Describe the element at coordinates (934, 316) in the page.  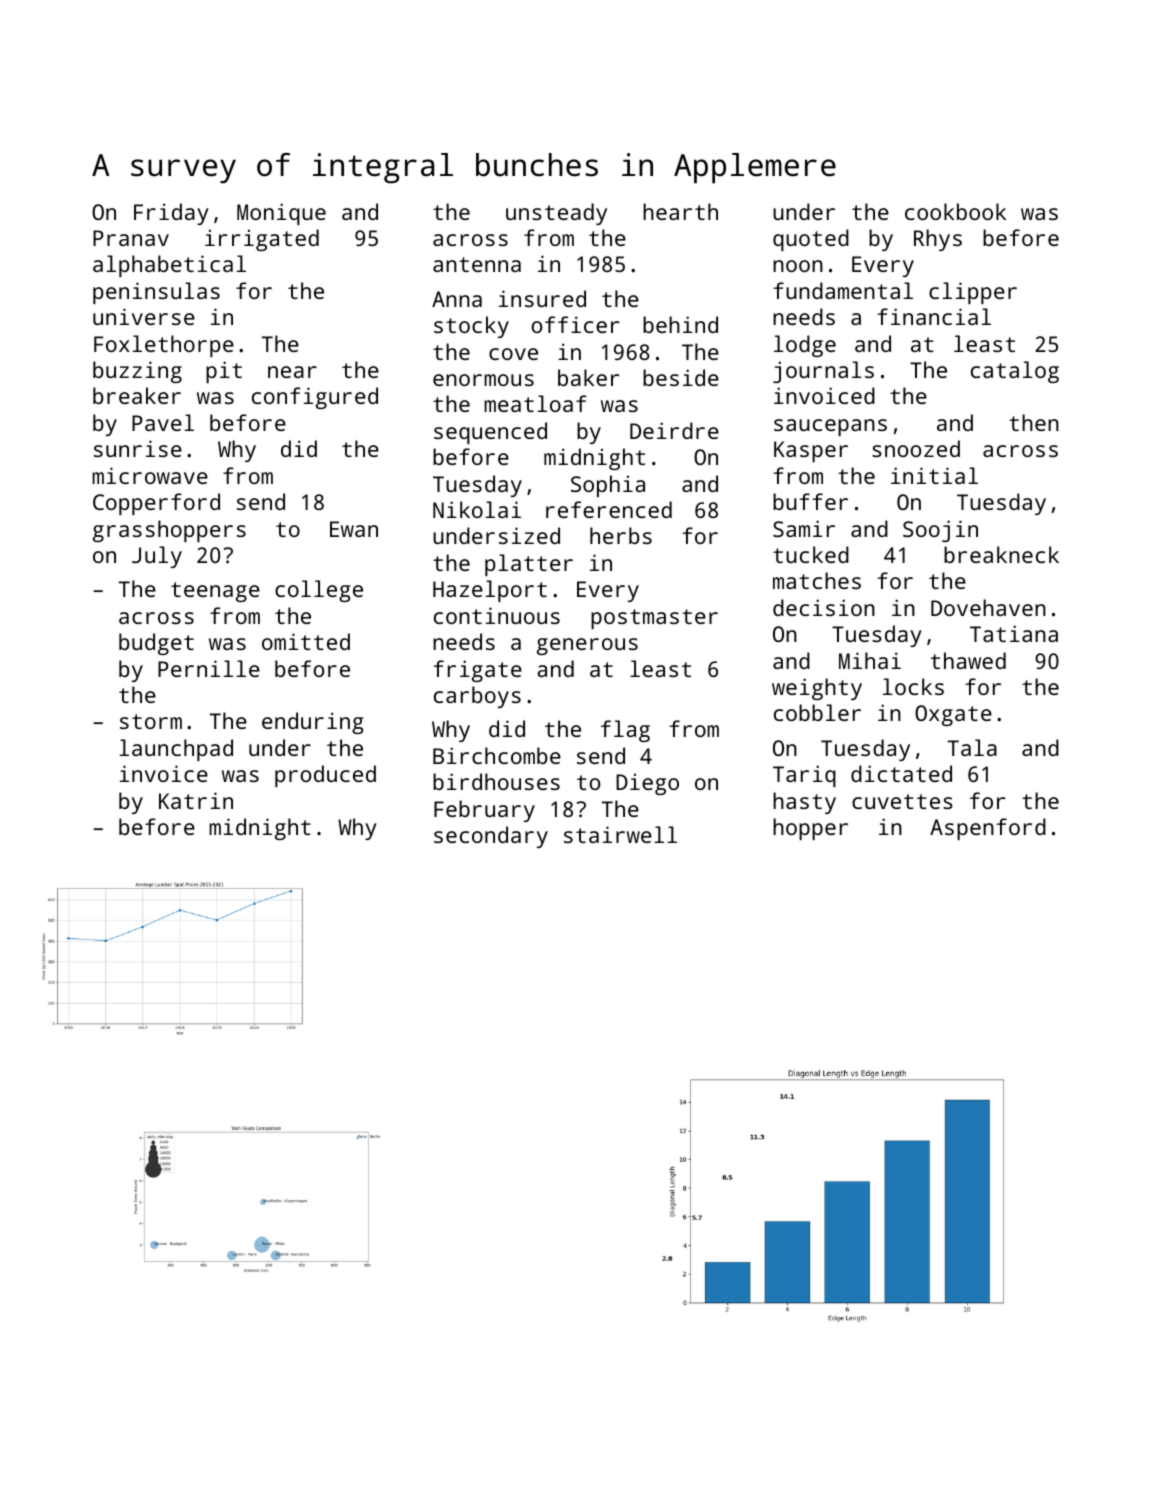
I see `financial` at that location.
